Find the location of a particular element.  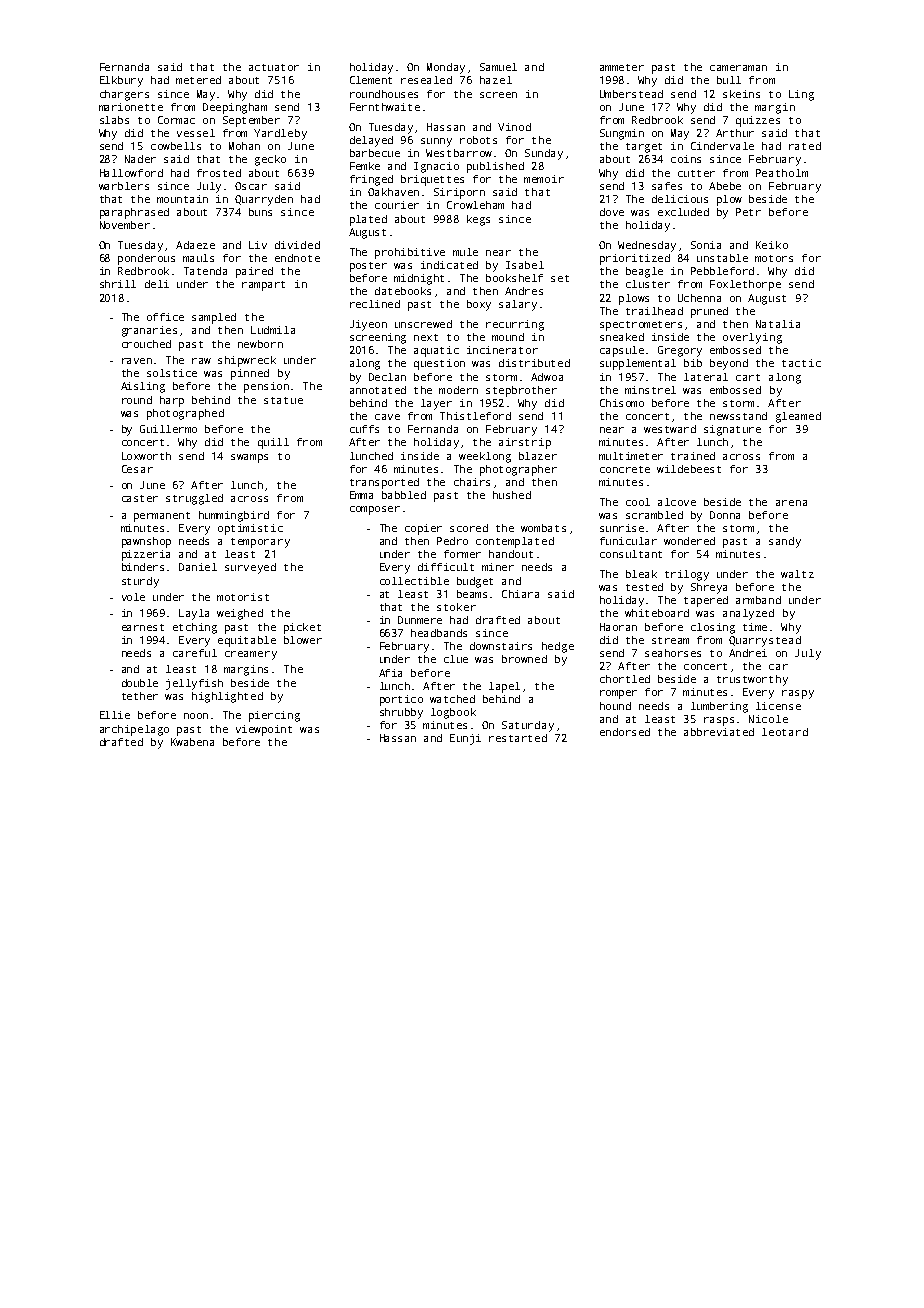

Pebbleford is located at coordinates (722, 271).
